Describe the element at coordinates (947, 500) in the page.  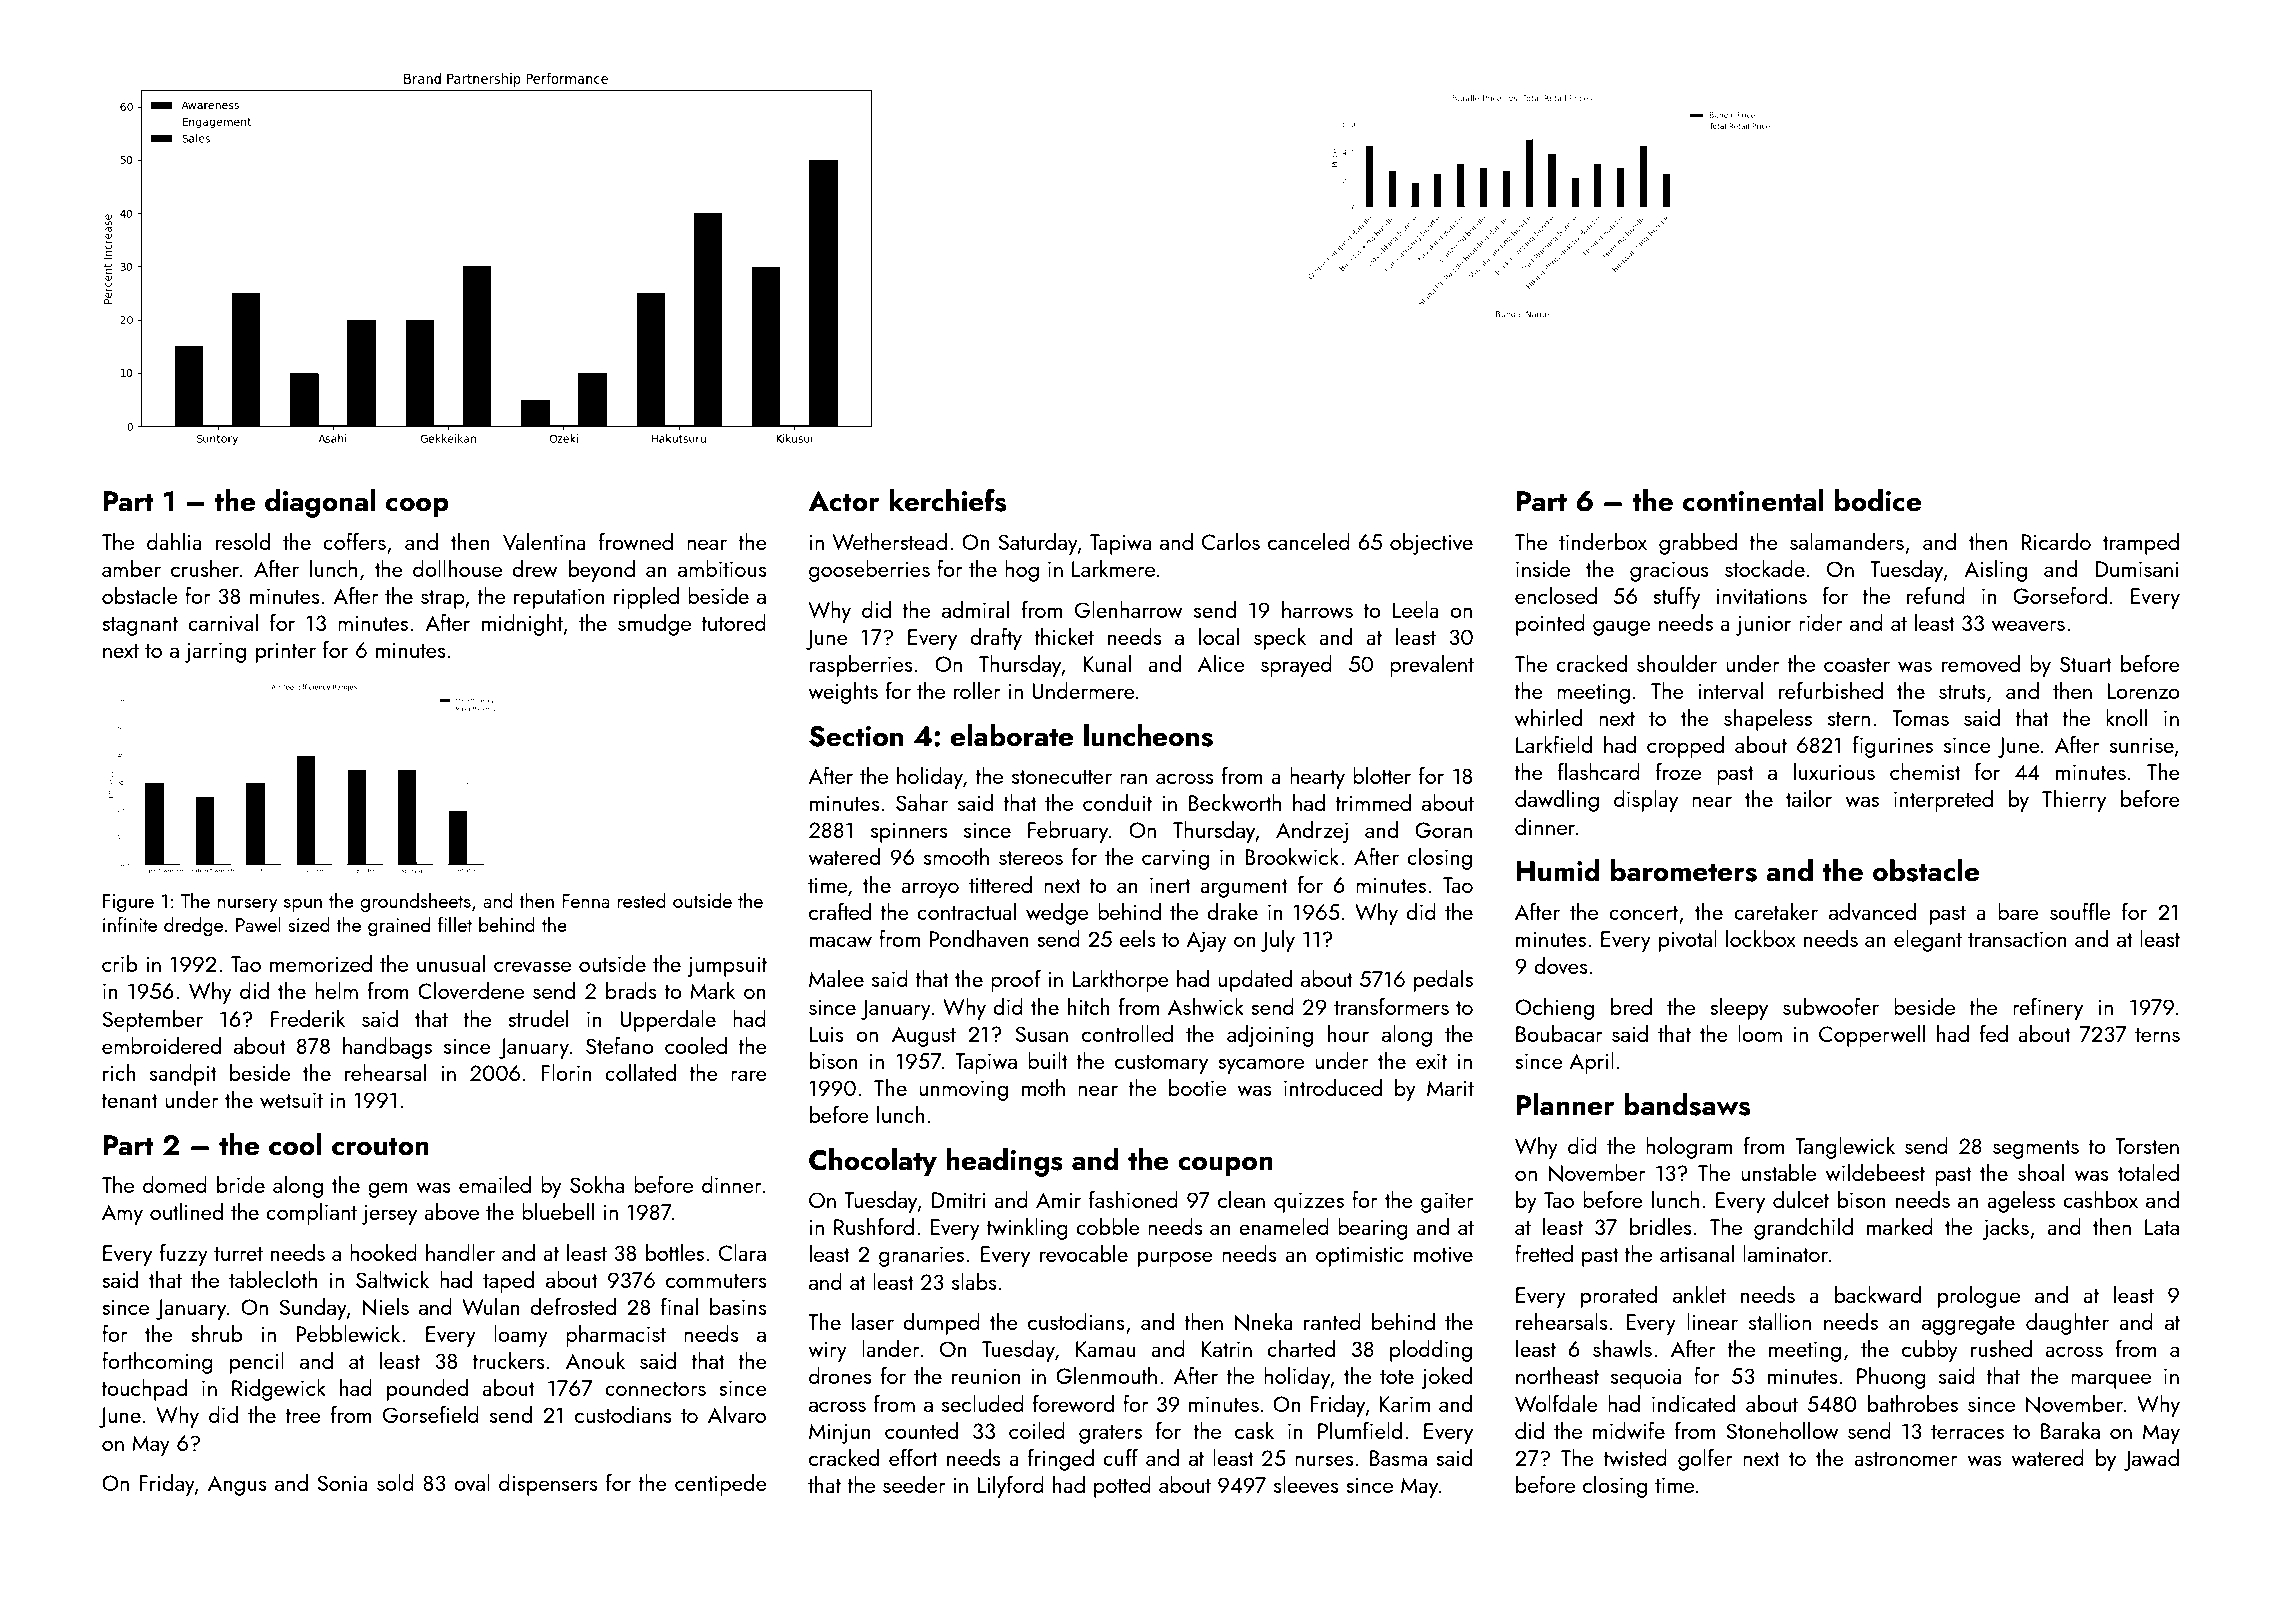
I see `kerchiefs` at that location.
